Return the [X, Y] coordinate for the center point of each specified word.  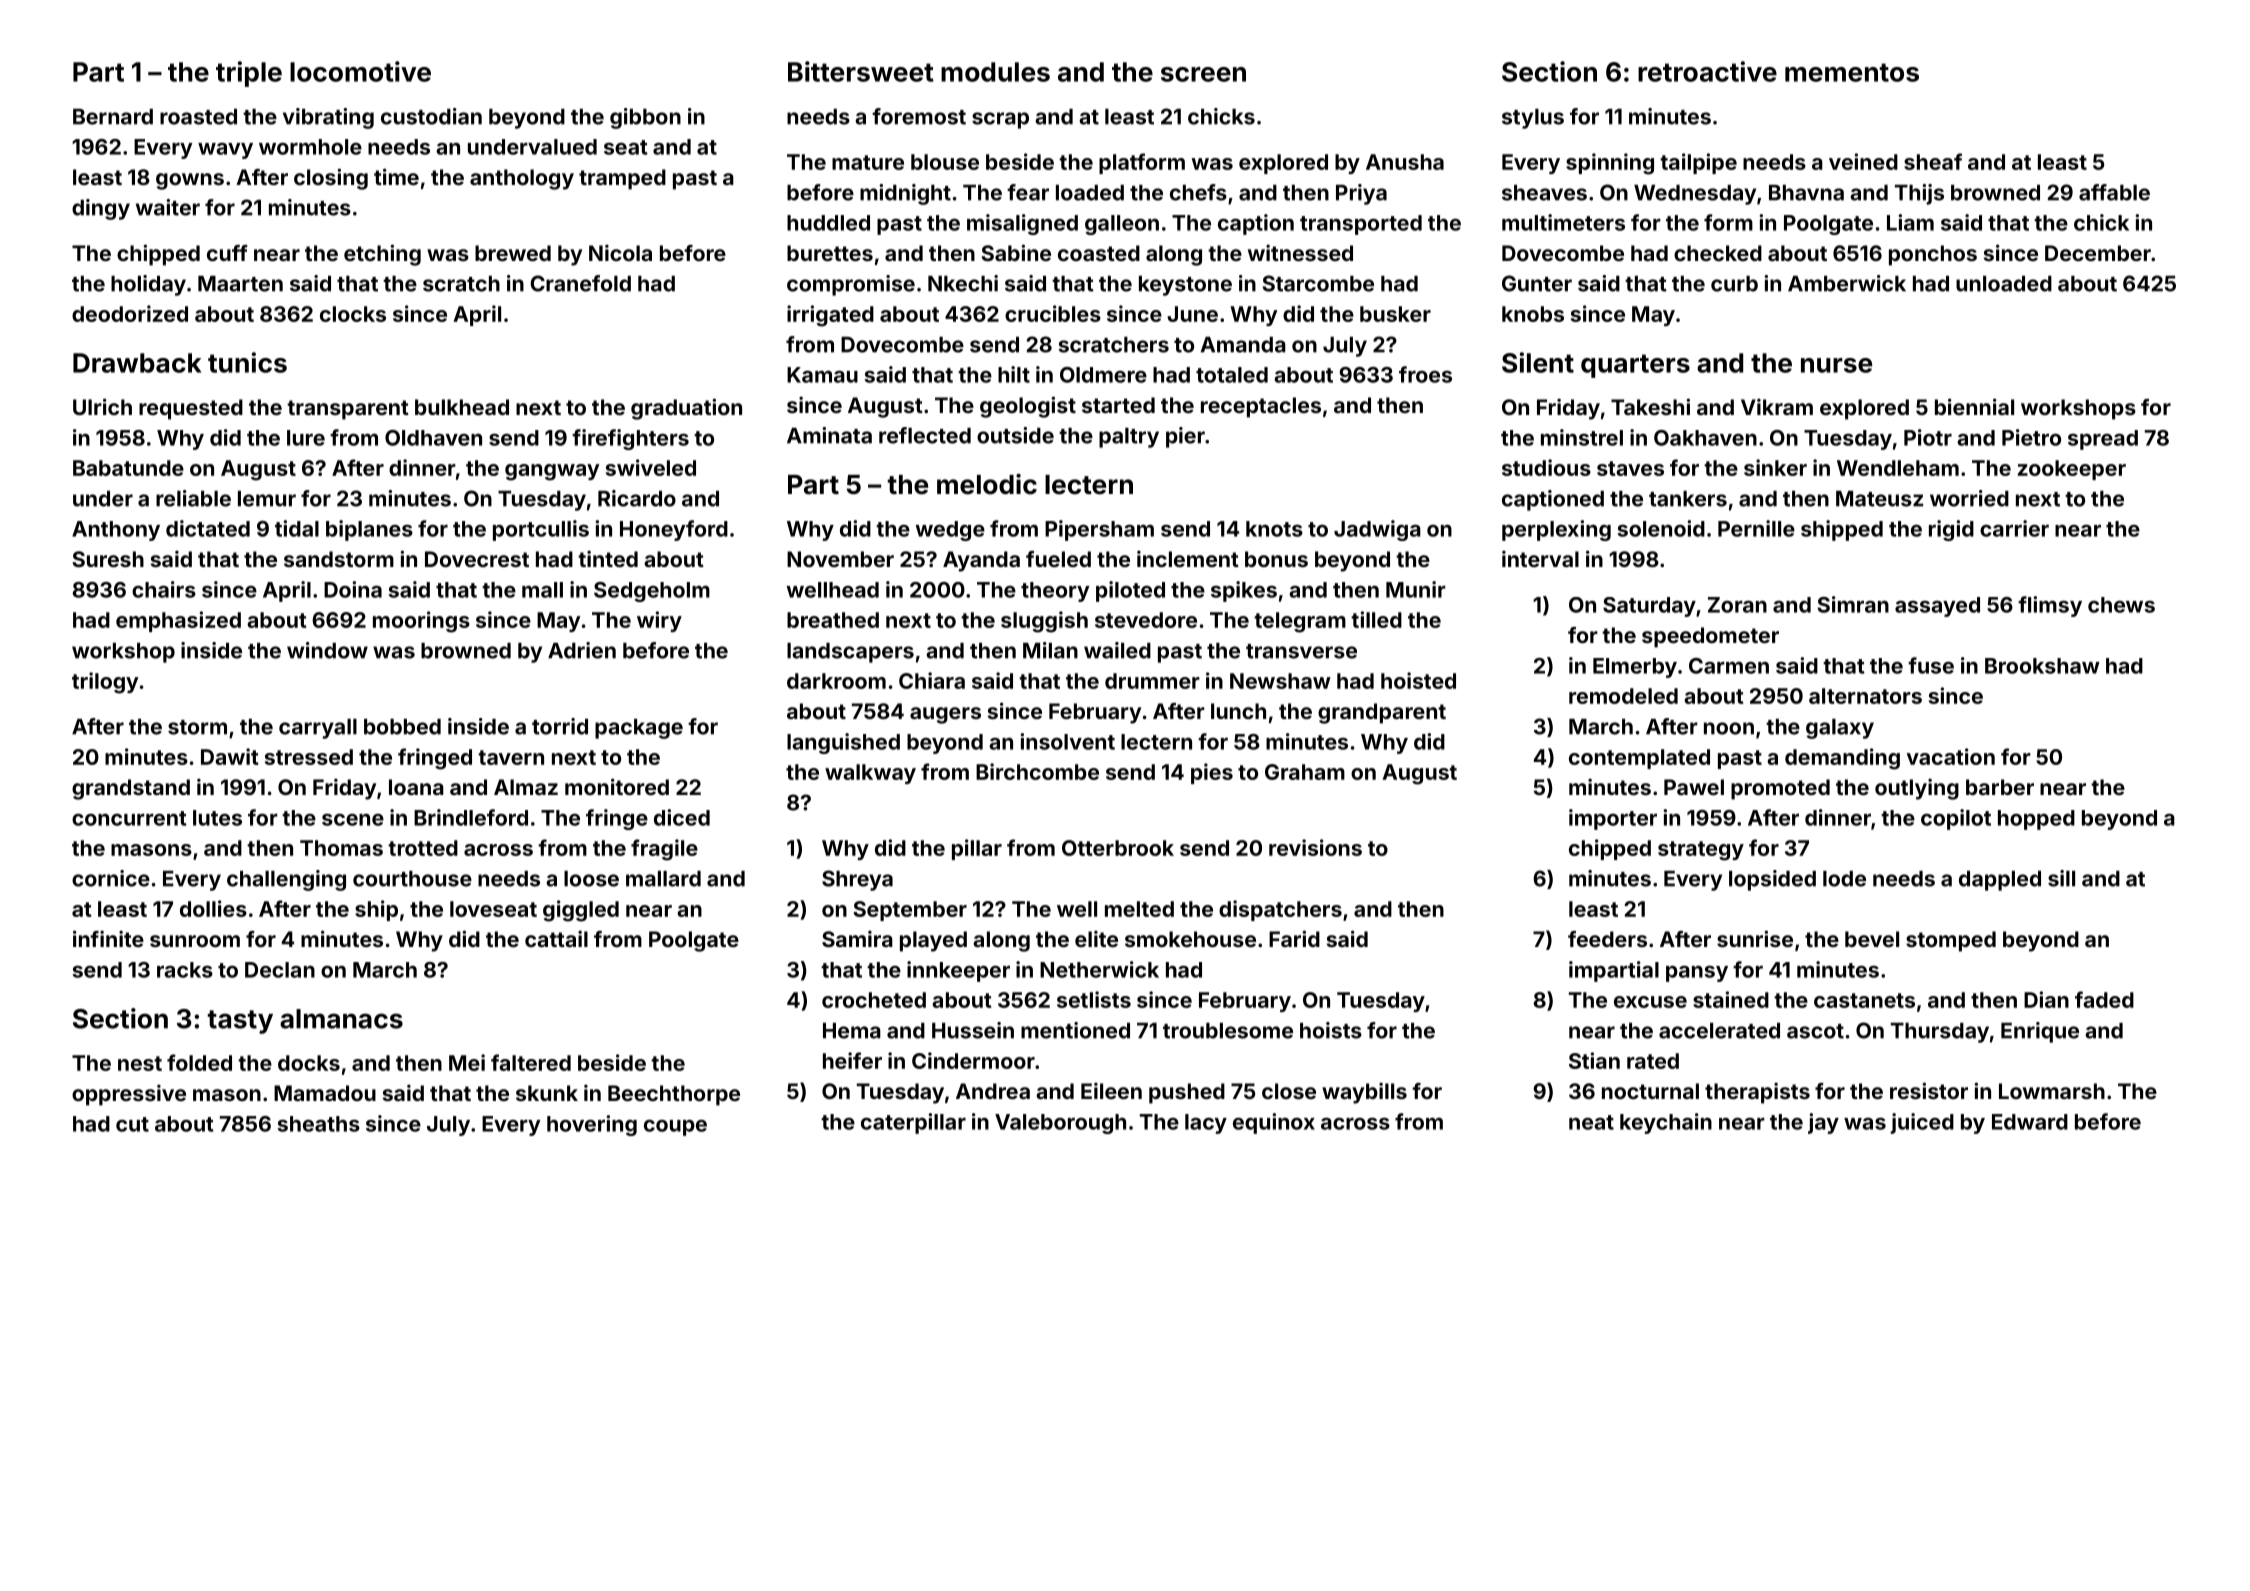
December [2098, 253]
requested [191, 409]
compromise [851, 285]
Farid [1294, 938]
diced [682, 817]
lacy [1206, 1124]
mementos [1852, 72]
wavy [225, 151]
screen [1203, 74]
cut [132, 1124]
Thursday [1940, 1033]
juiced [1922, 1123]
